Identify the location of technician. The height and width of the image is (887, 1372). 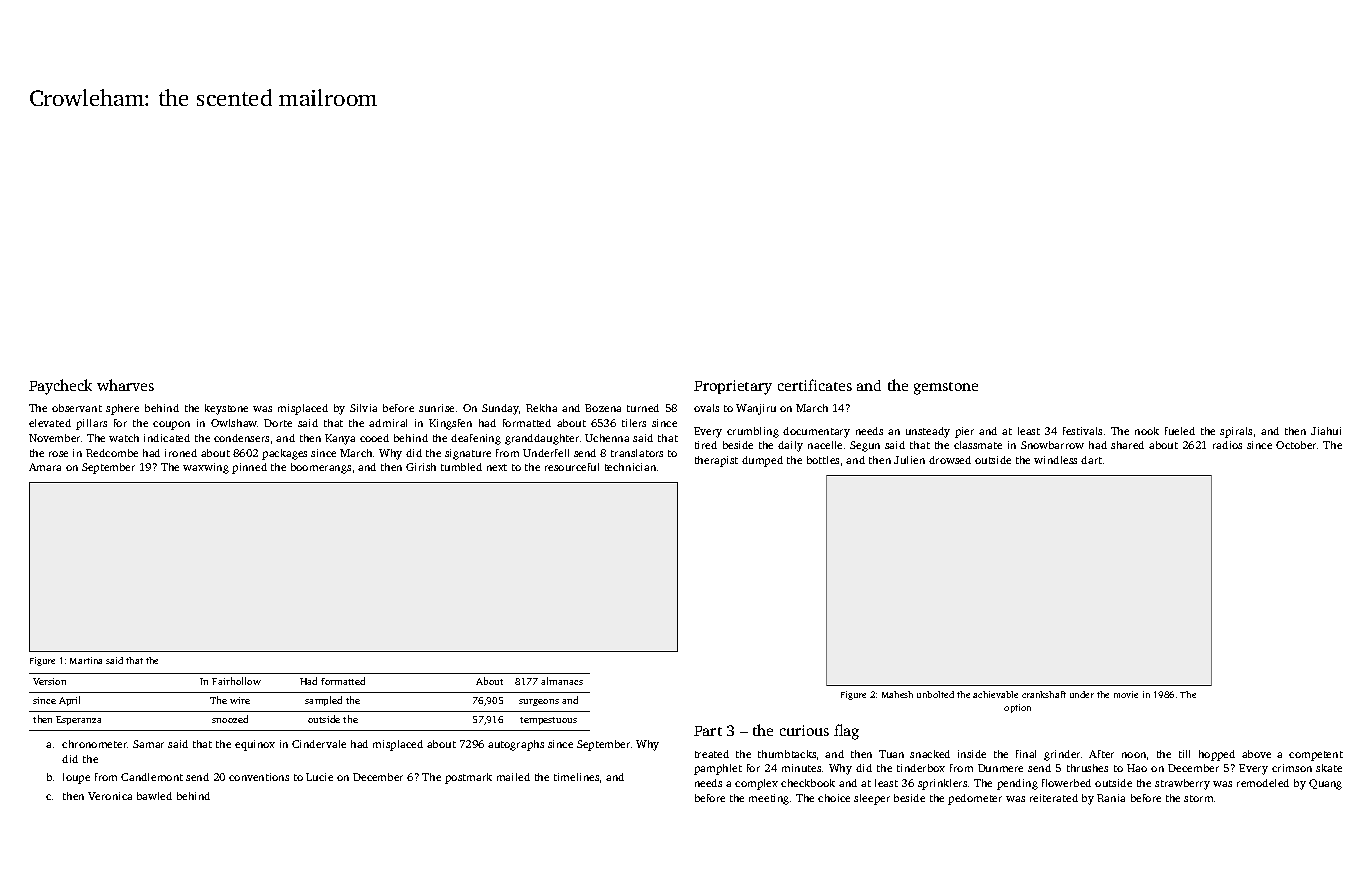
(630, 467).
